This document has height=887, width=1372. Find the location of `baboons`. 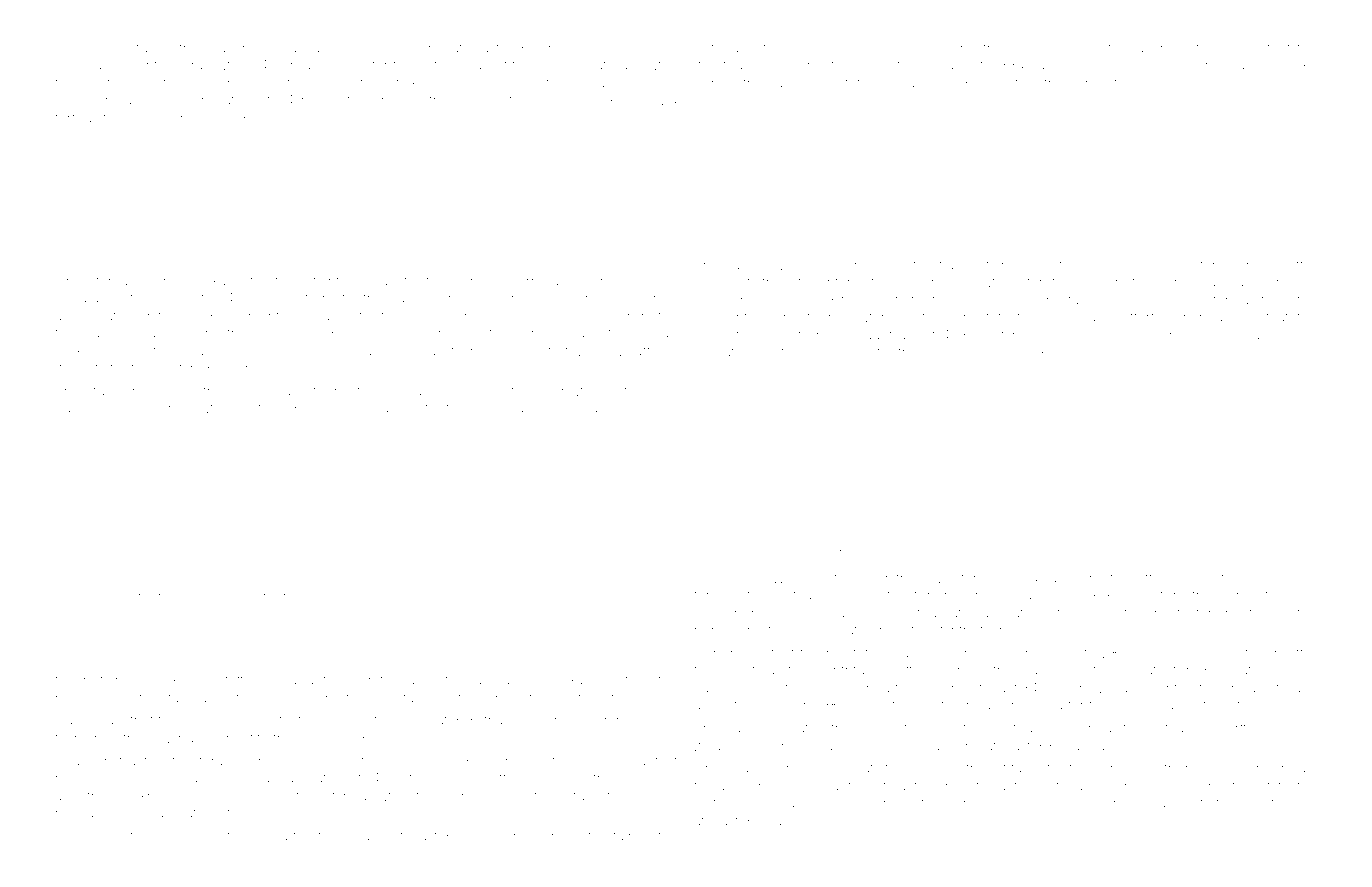

baboons is located at coordinates (844, 352).
